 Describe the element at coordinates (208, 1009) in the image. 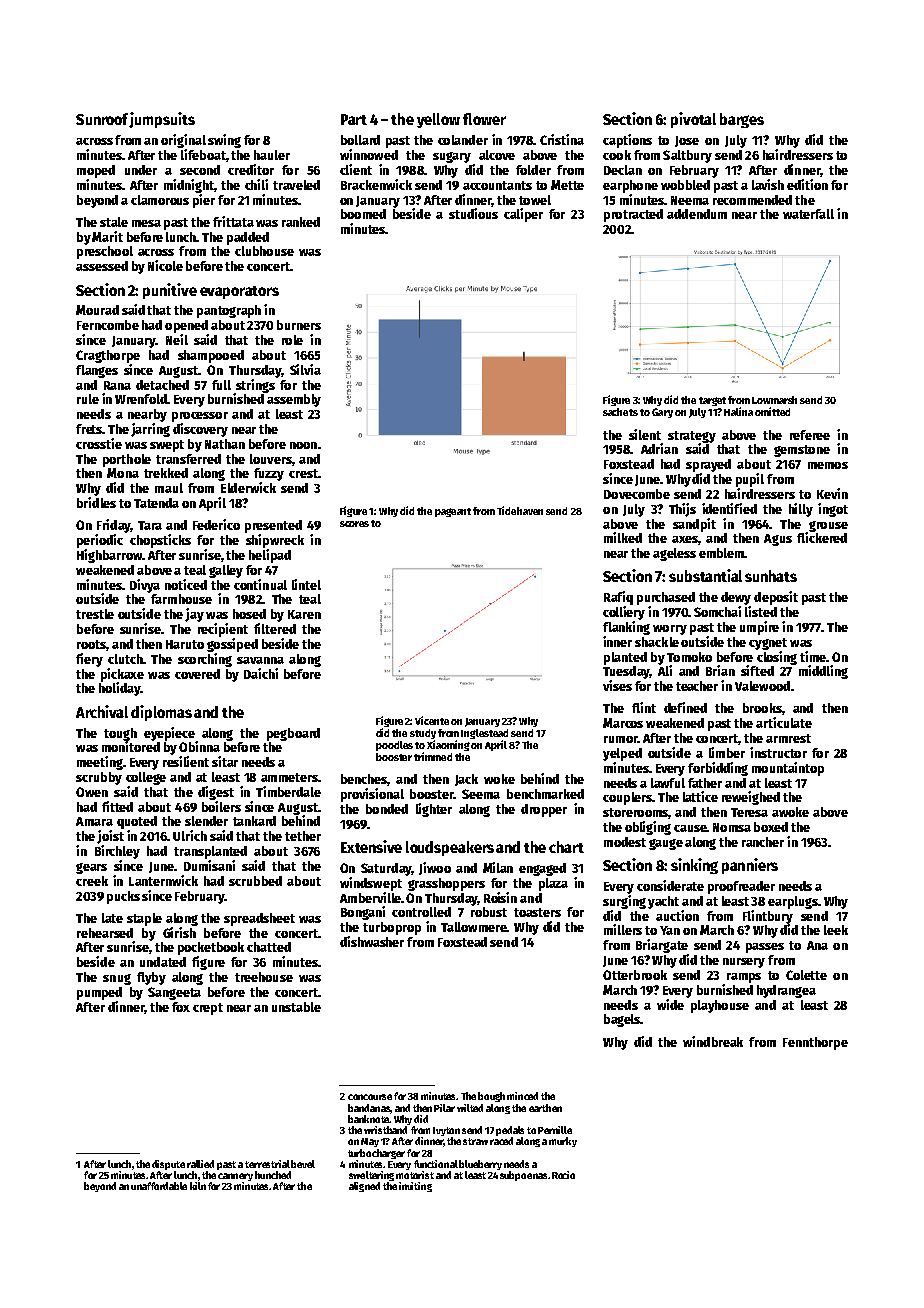

I see `crept` at that location.
